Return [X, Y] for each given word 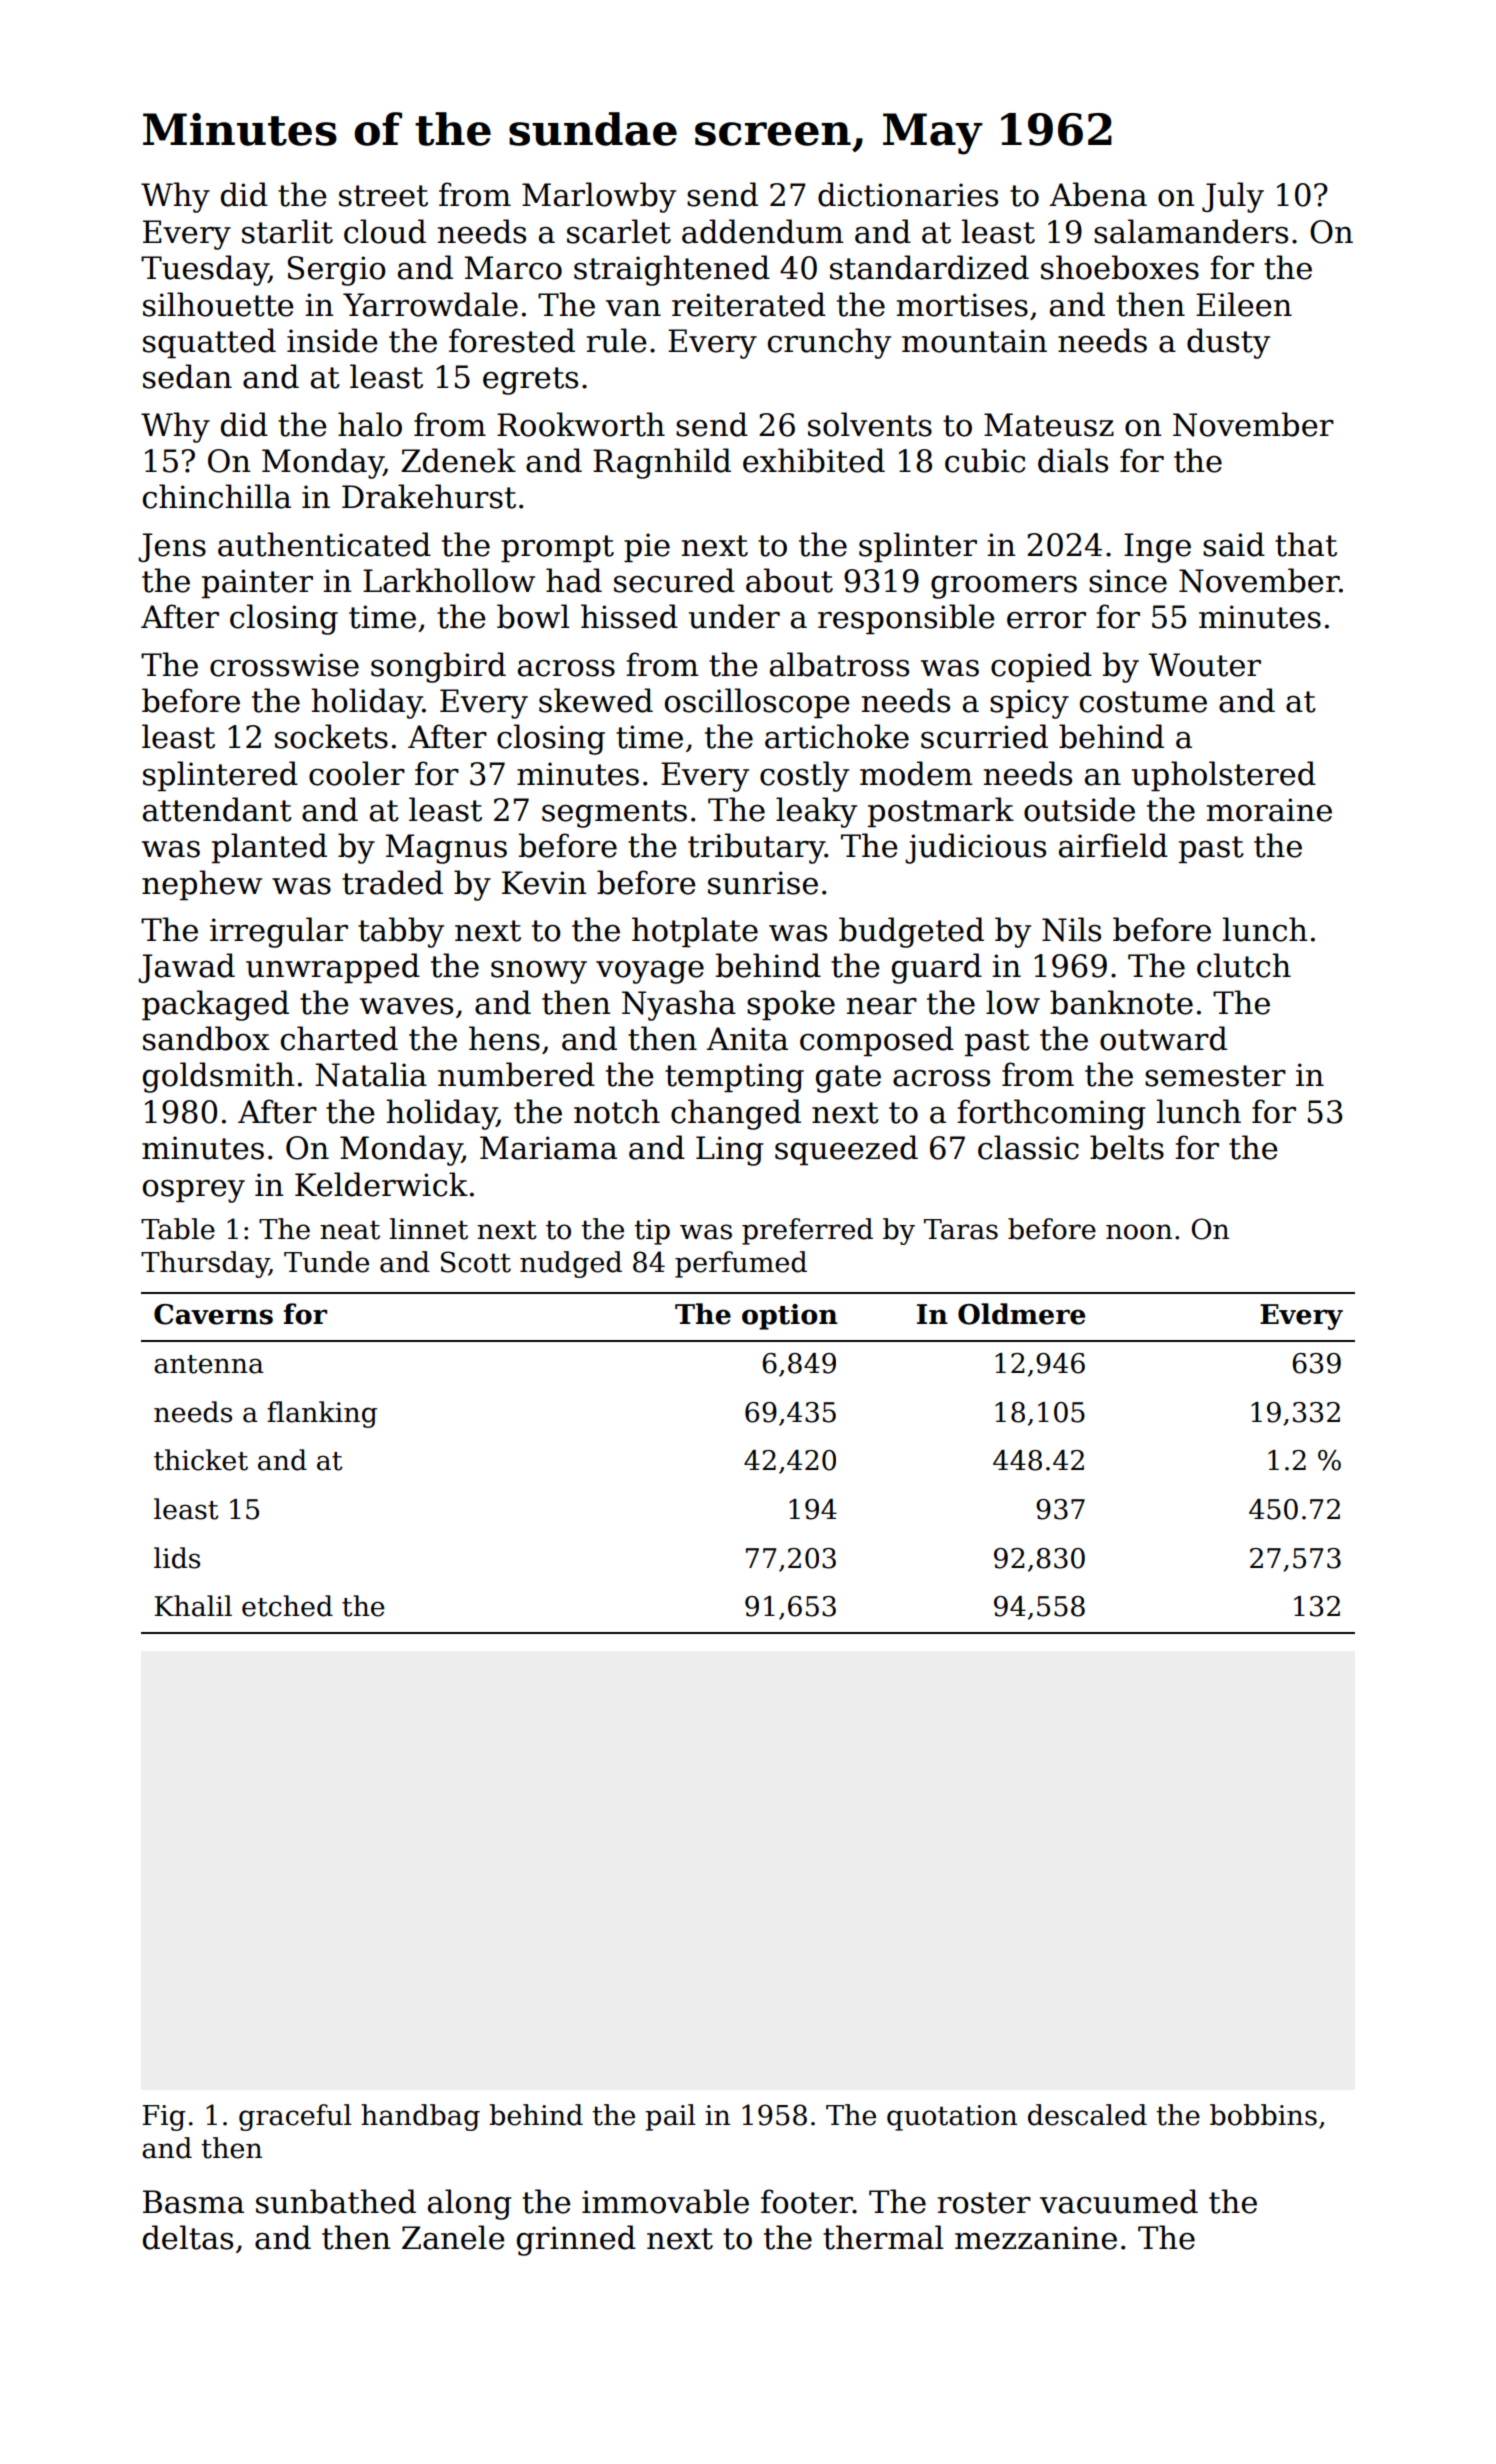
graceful [295, 2117]
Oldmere [1021, 1314]
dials [1073, 460]
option [790, 1317]
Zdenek [458, 460]
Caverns [213, 1314]
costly [804, 776]
